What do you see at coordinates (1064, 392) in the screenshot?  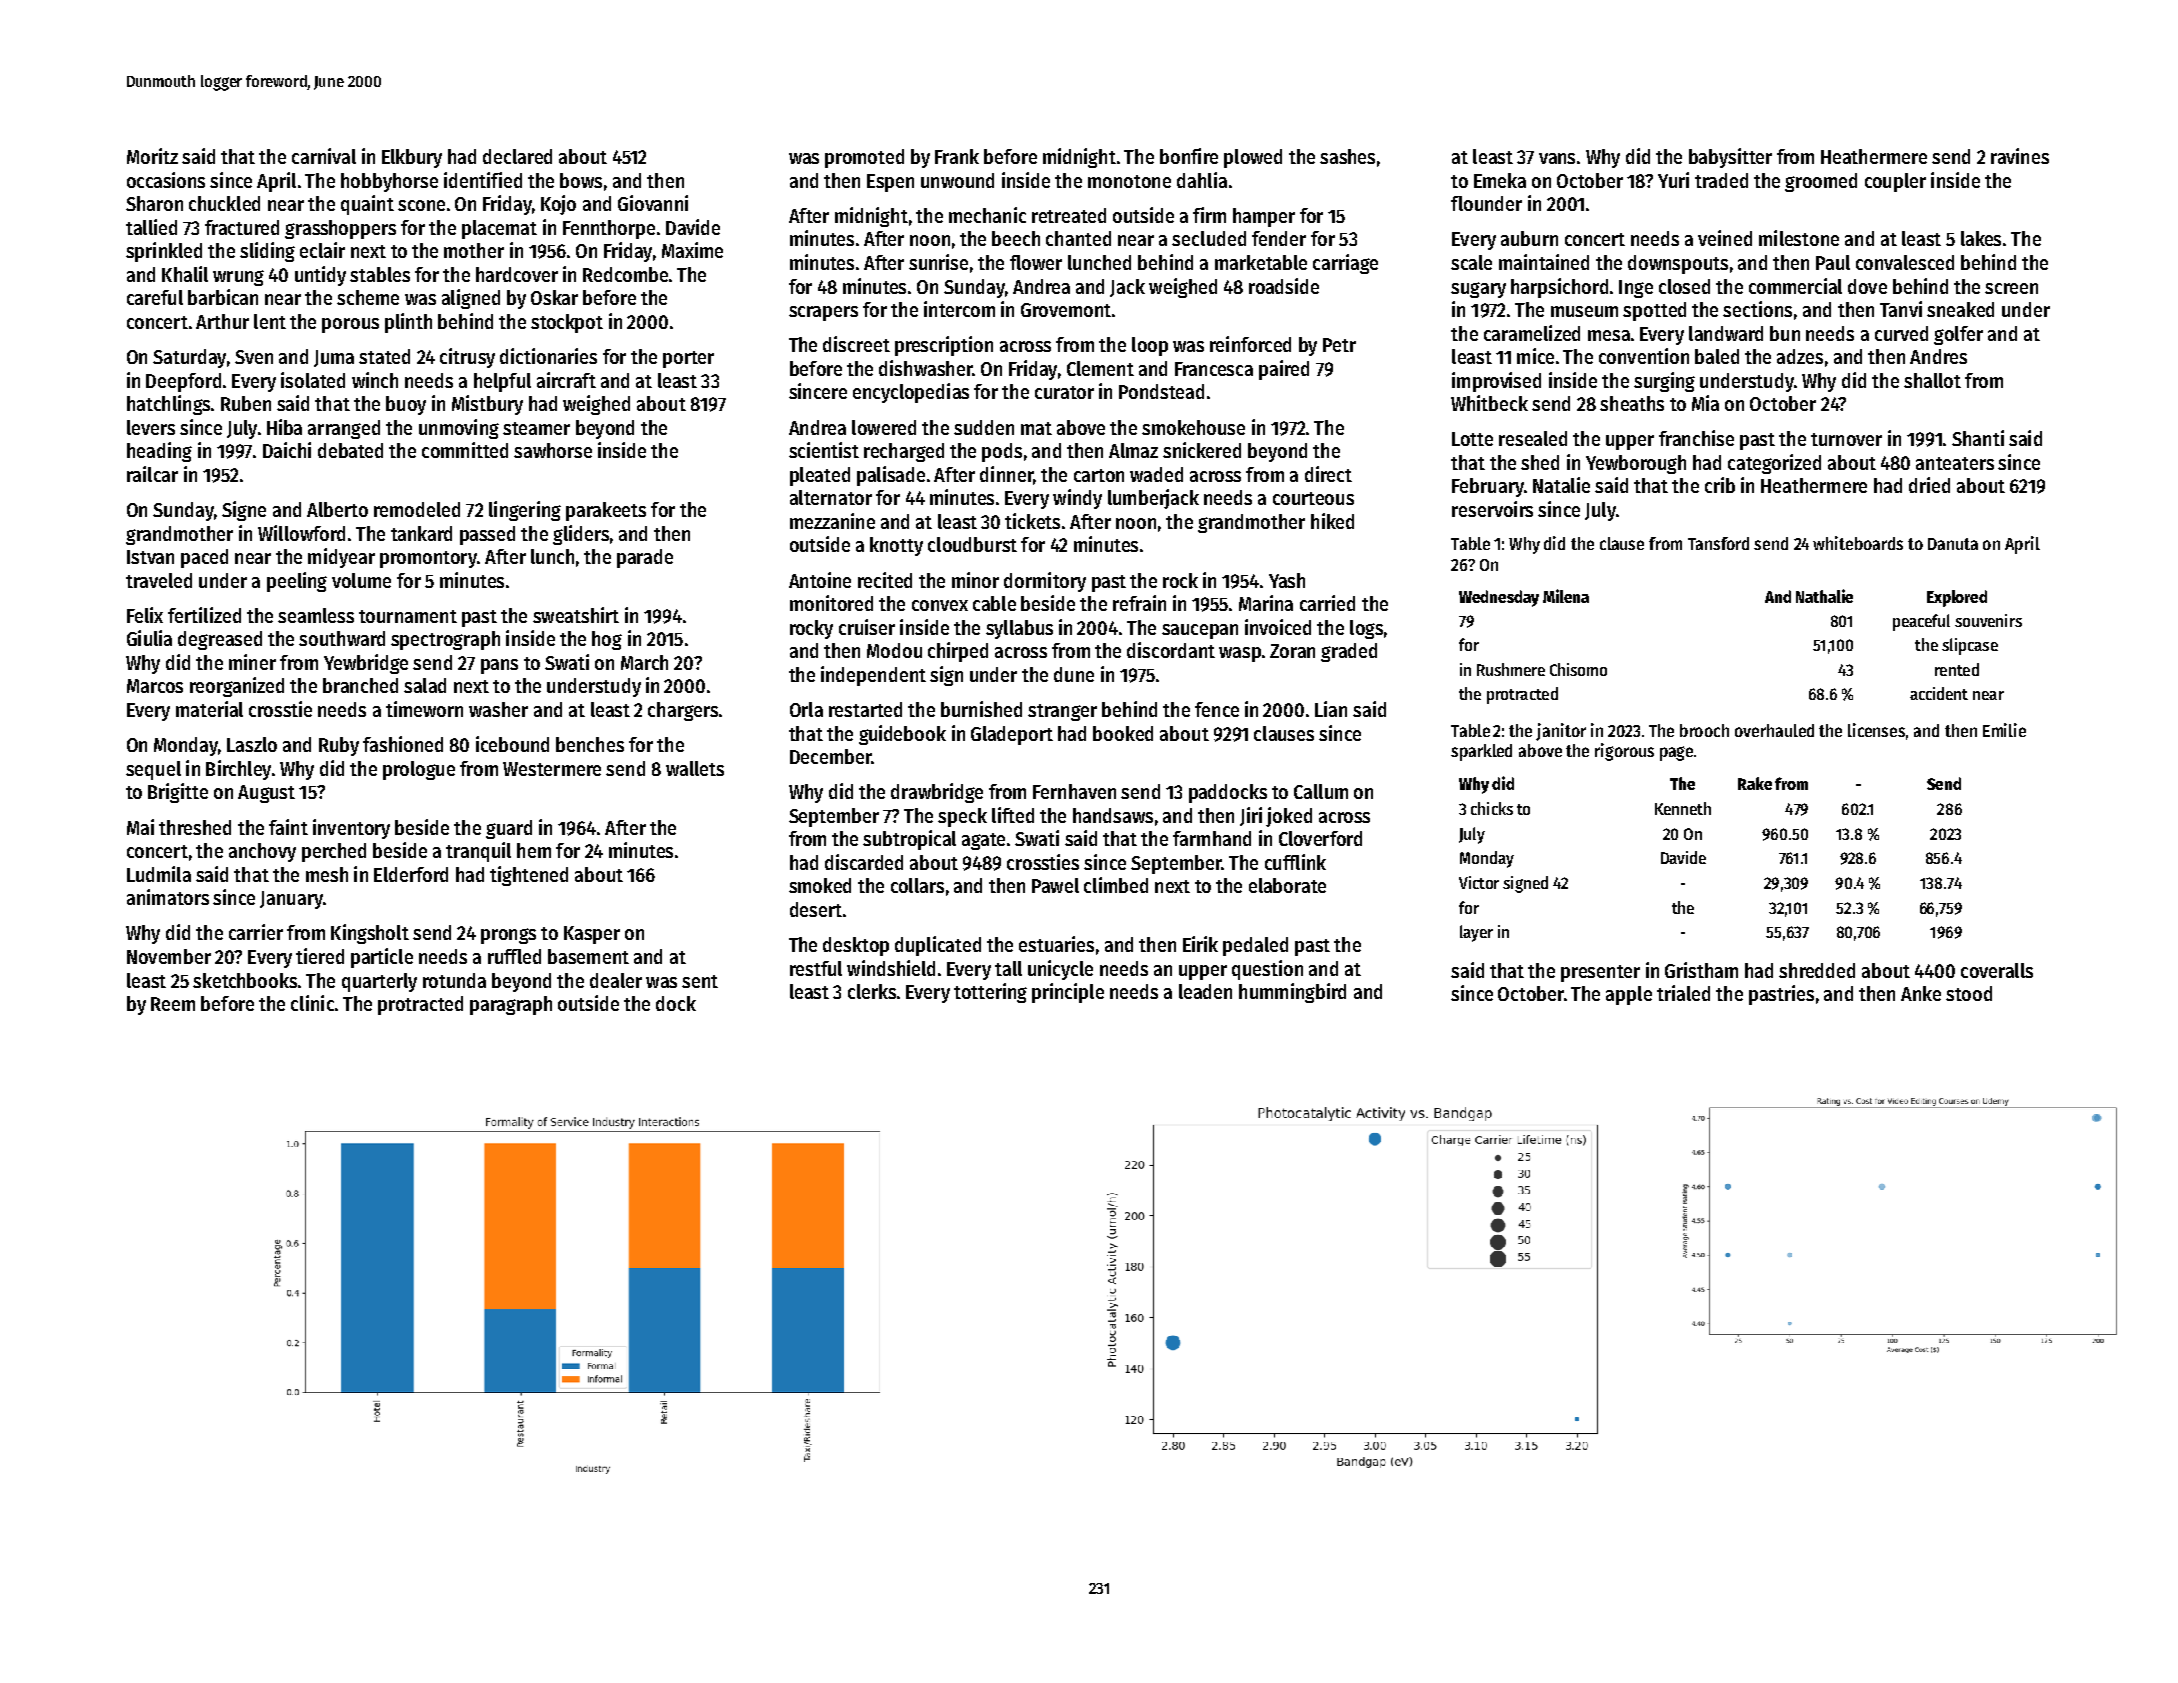 I see `curator` at bounding box center [1064, 392].
